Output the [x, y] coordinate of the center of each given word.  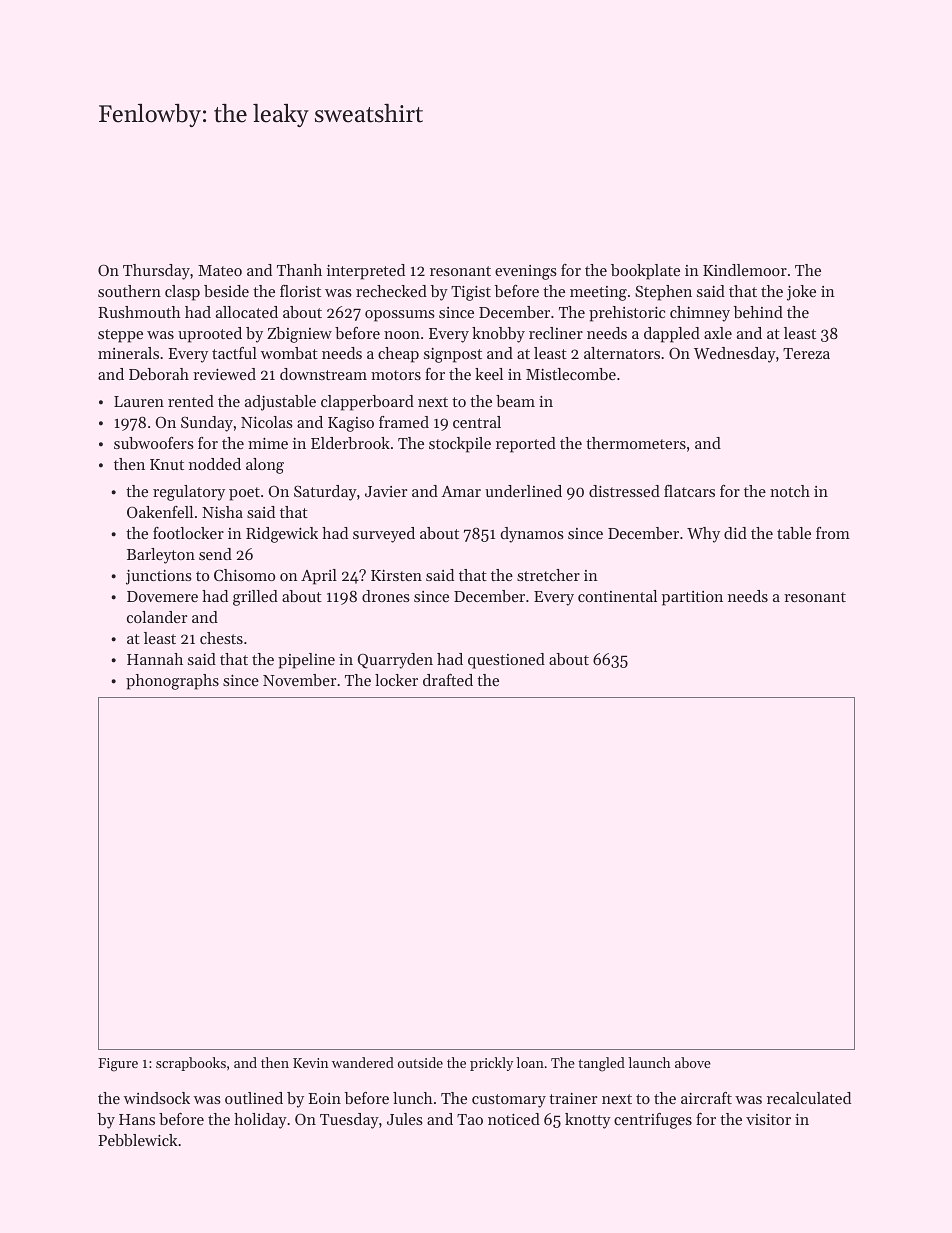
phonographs [172, 682]
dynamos [532, 535]
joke [801, 293]
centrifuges [653, 1121]
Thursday [156, 272]
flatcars [689, 491]
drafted [448, 680]
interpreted [366, 272]
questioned [506, 661]
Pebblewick [138, 1140]
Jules [405, 1119]
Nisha [222, 512]
